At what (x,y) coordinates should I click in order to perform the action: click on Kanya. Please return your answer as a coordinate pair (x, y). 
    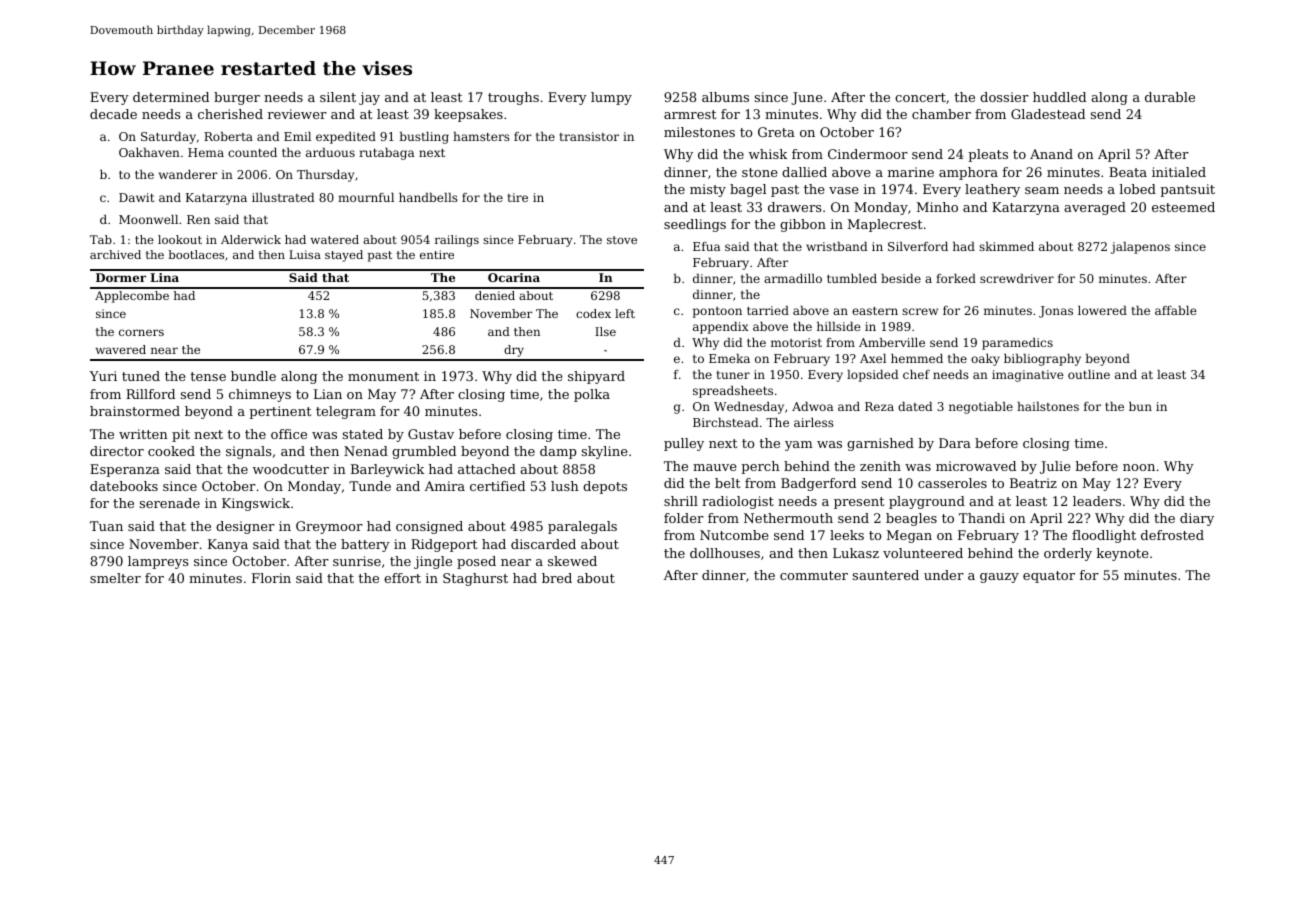
    Looking at the image, I should click on (228, 545).
